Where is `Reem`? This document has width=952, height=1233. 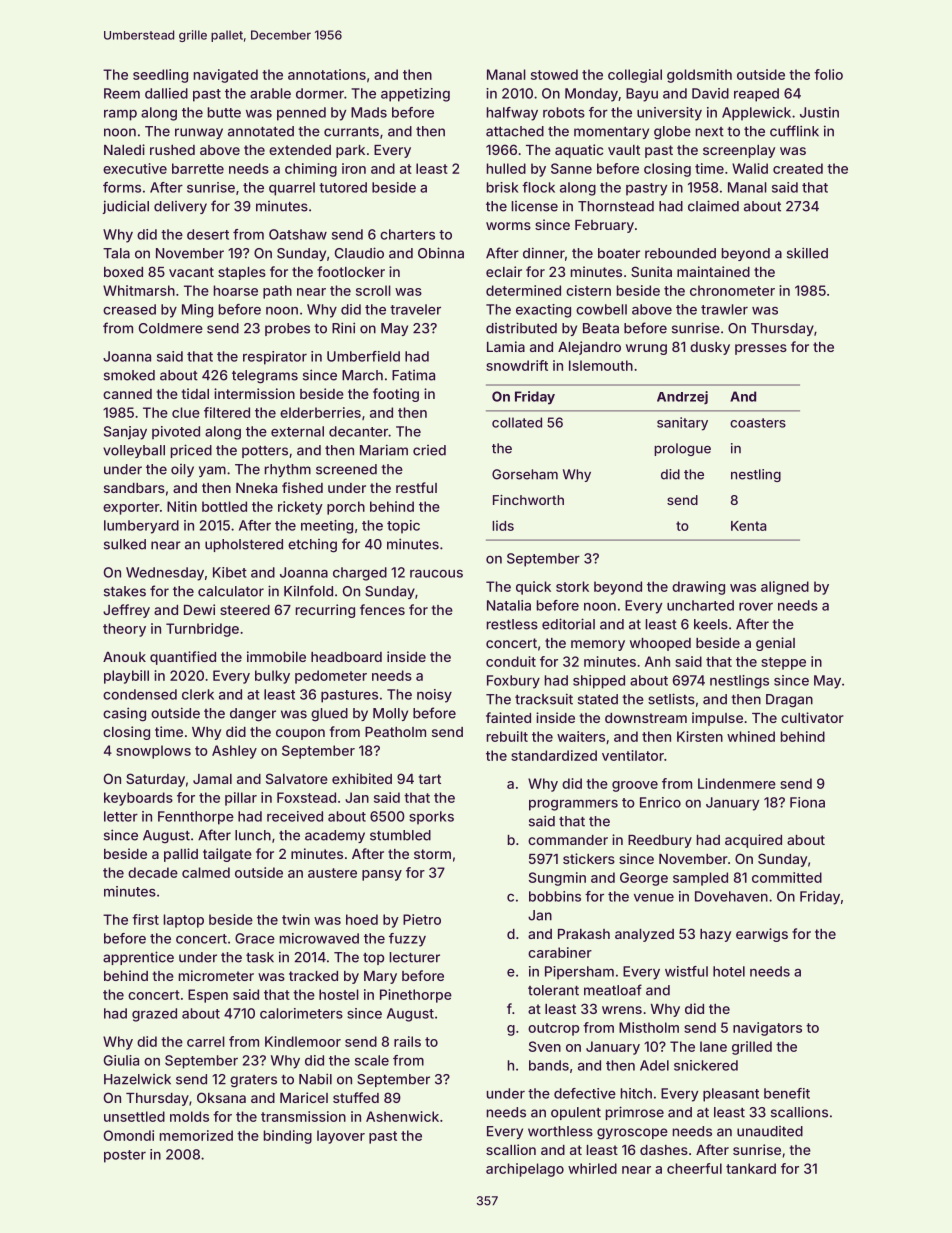
Reem is located at coordinates (122, 93).
